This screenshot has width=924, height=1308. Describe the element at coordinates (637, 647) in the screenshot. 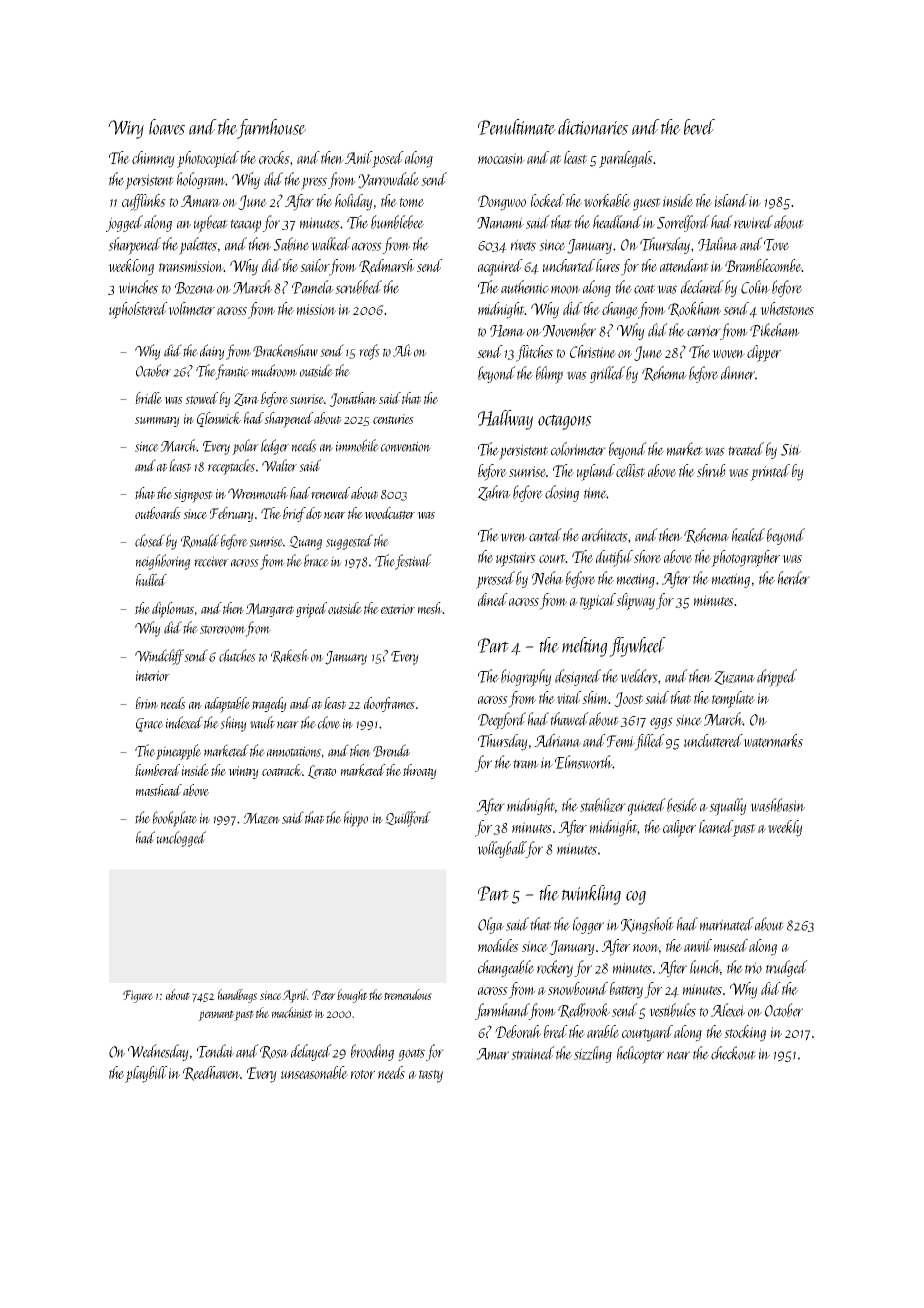

I see `flywheel` at that location.
